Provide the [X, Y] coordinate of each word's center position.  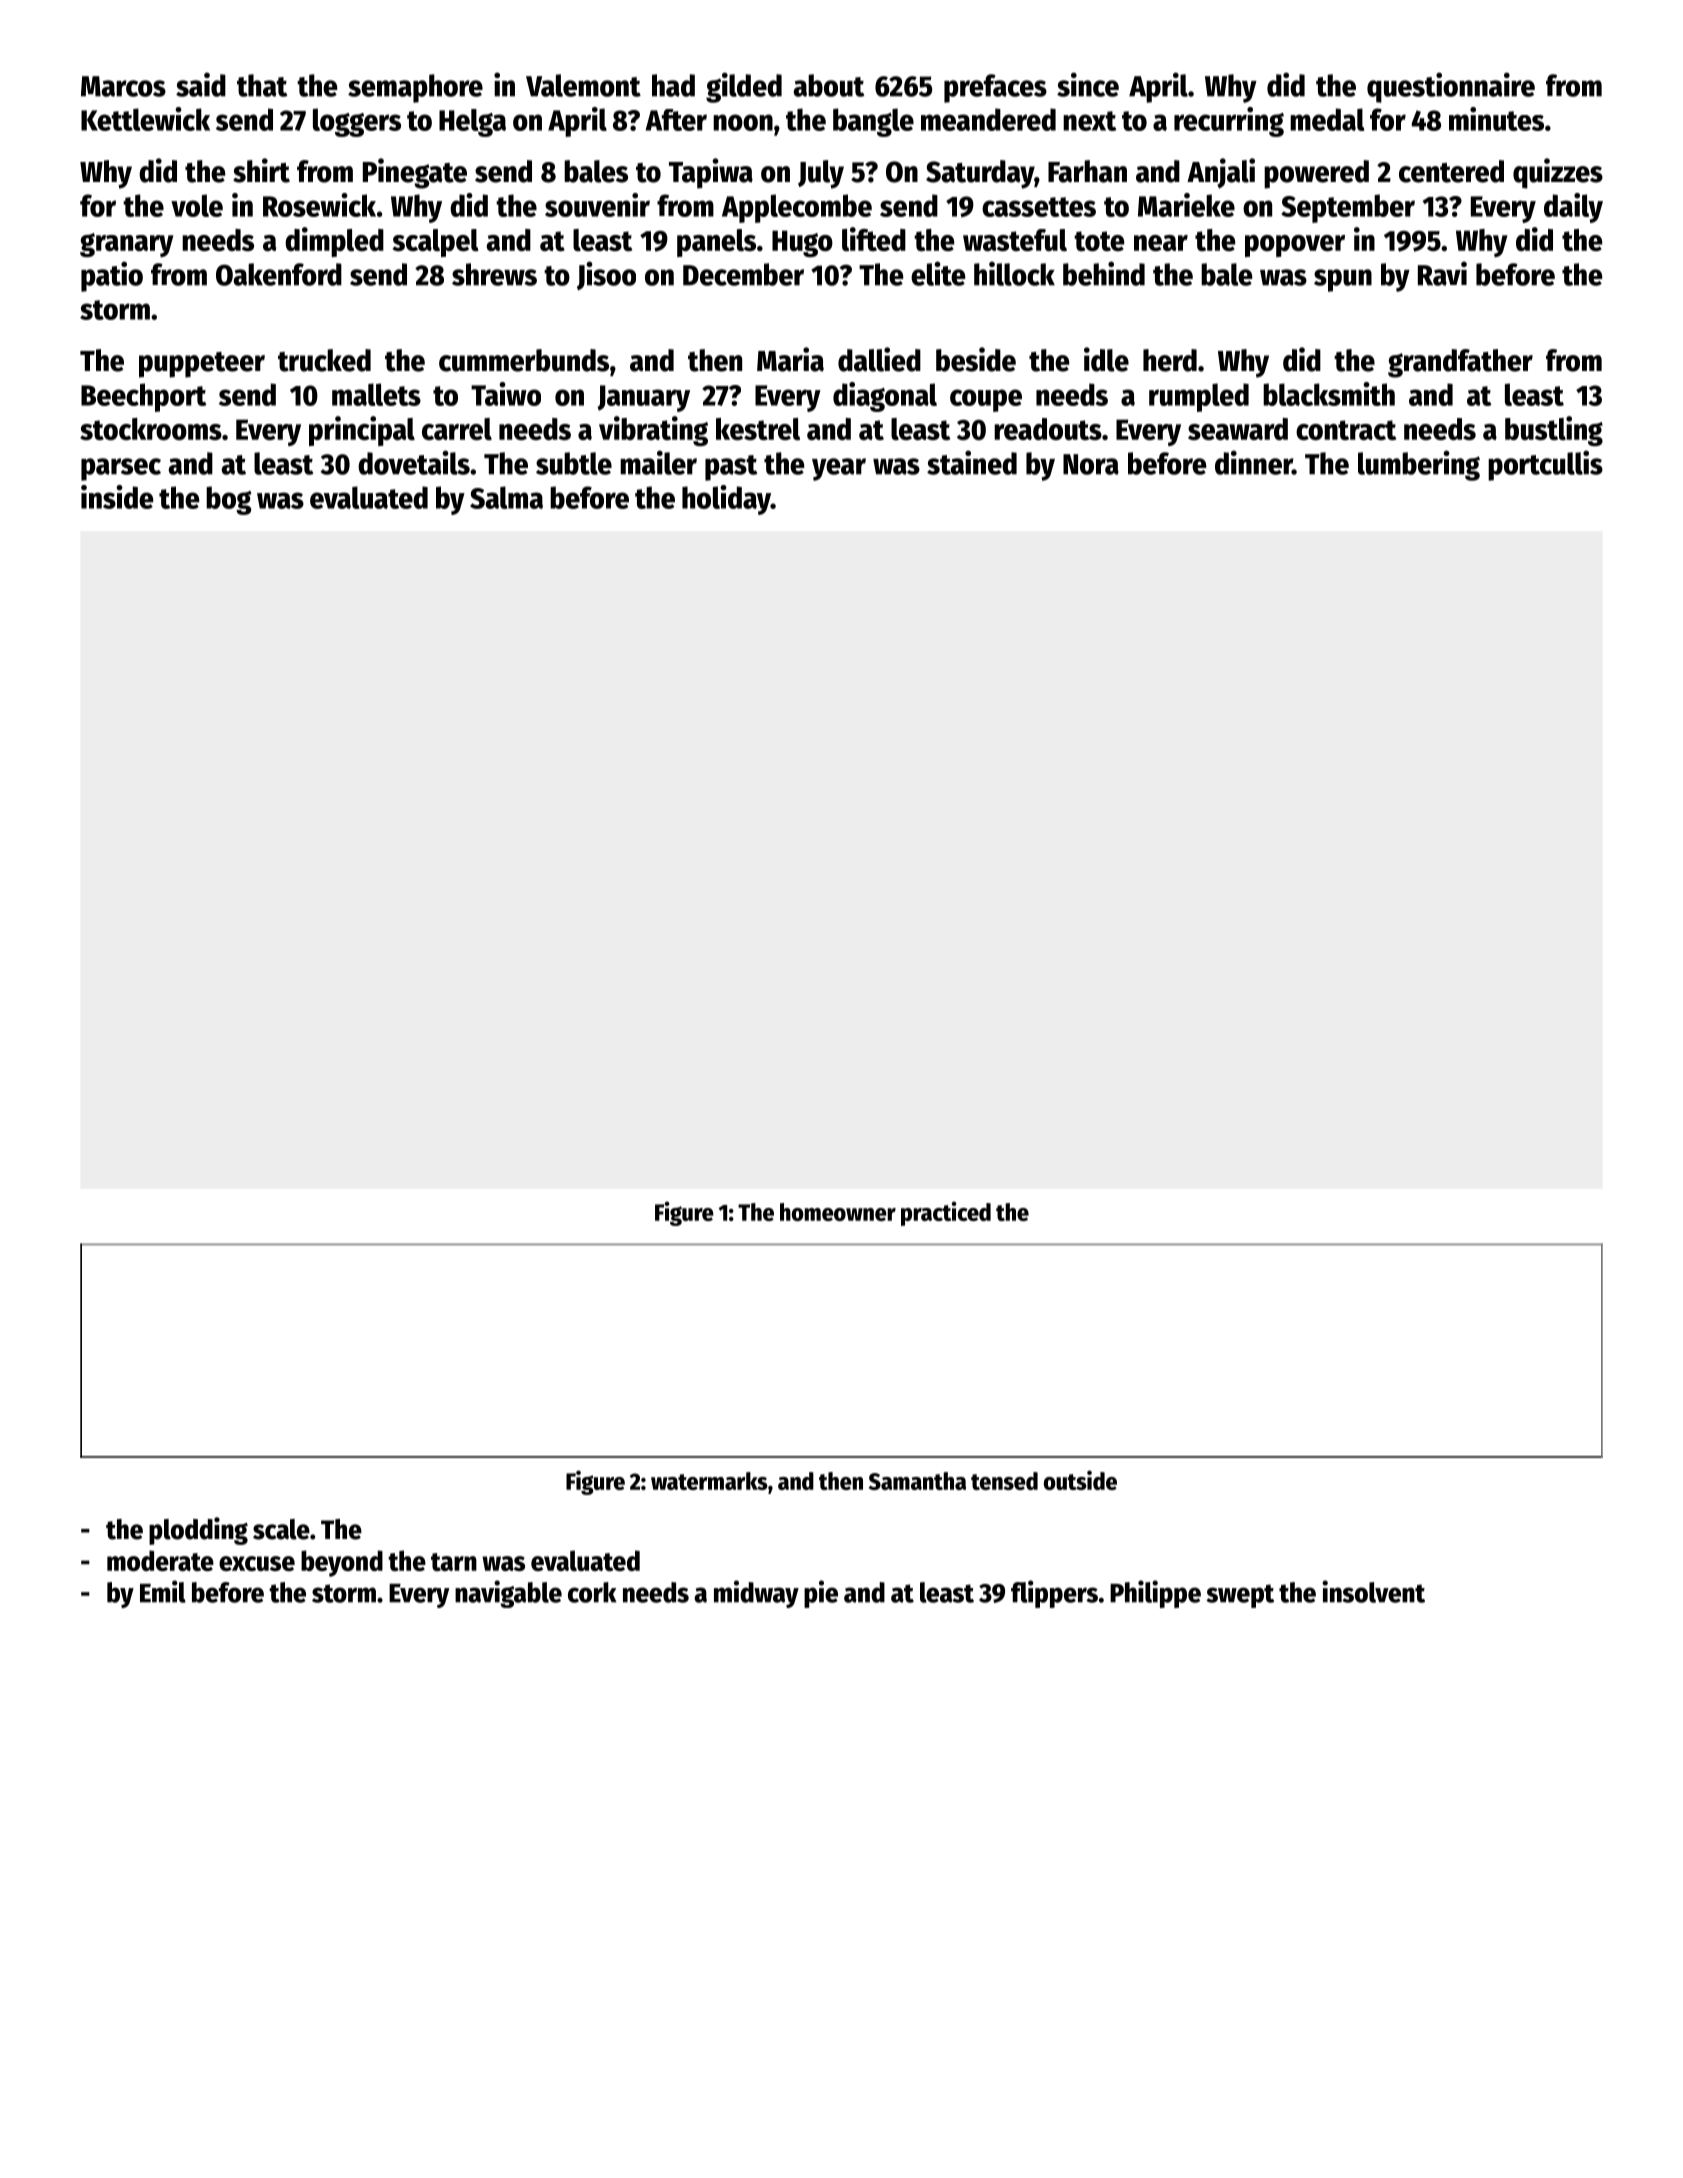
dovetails [414, 462]
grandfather [1460, 363]
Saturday [980, 174]
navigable [508, 1594]
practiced [946, 1213]
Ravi [1442, 273]
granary [127, 245]
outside [1080, 1480]
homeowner [838, 1212]
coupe [986, 400]
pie [821, 1594]
